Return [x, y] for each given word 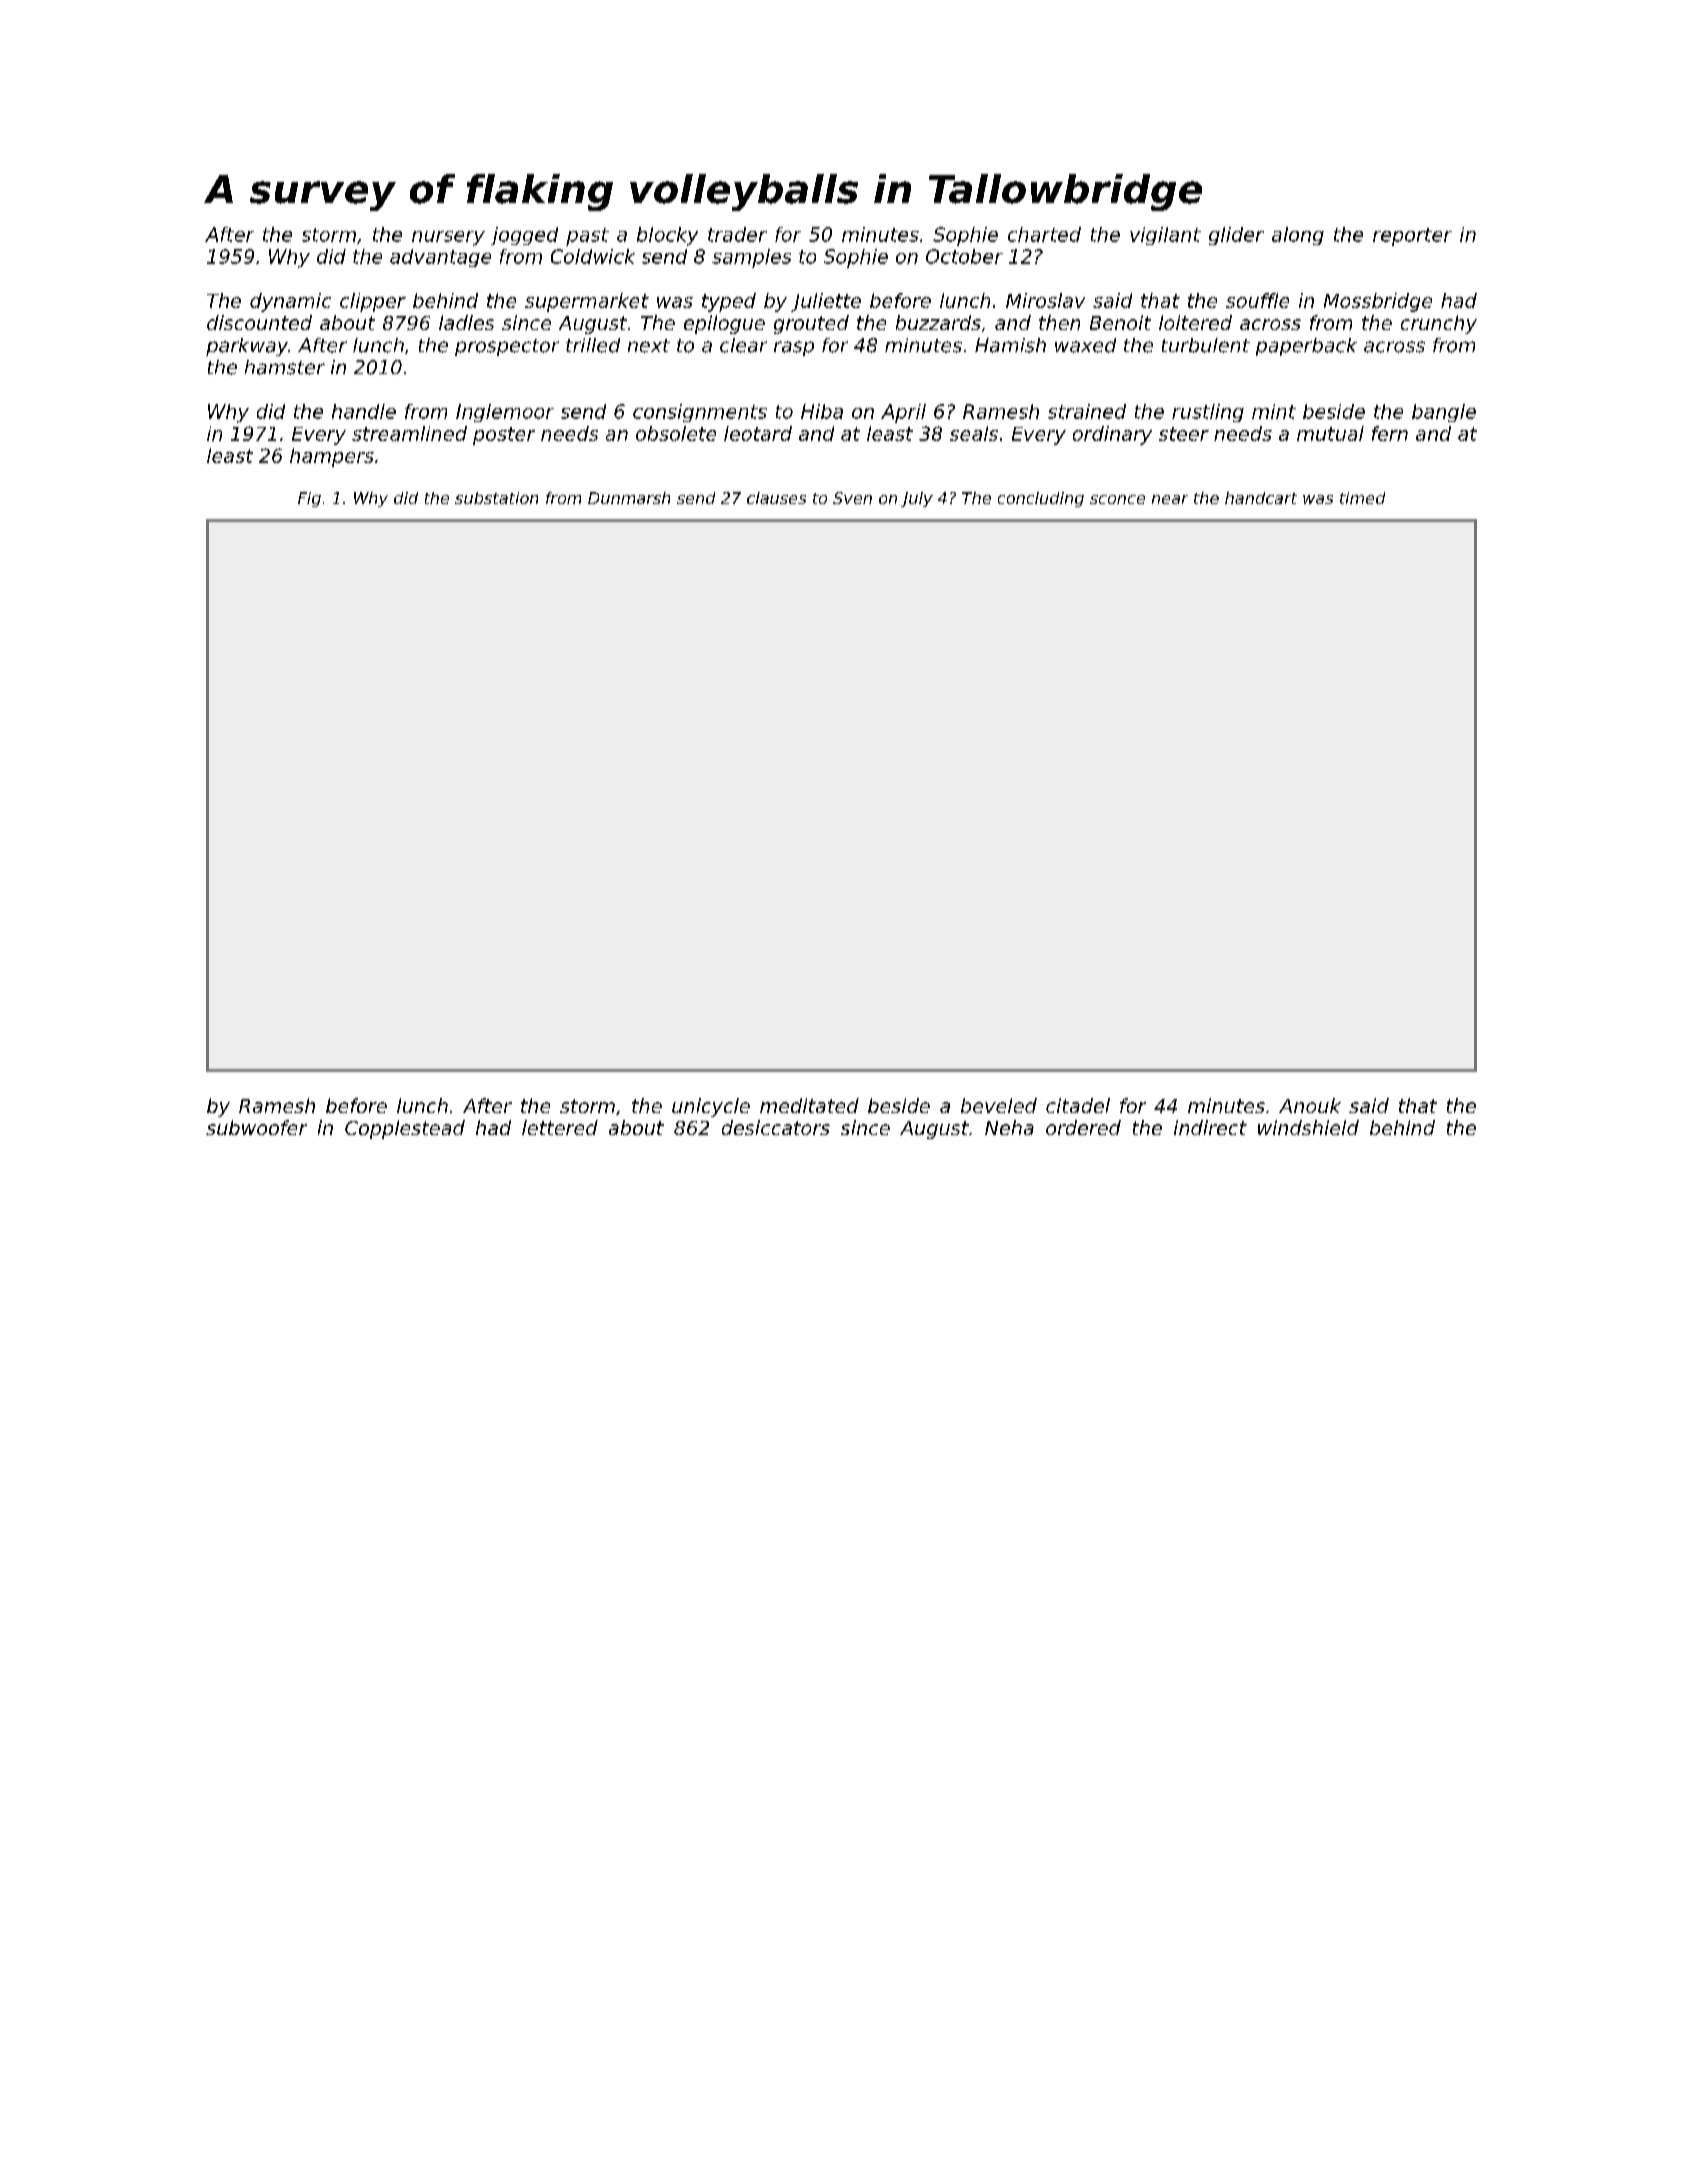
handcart [1261, 498]
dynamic [290, 302]
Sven [852, 498]
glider [1236, 236]
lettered [560, 1127]
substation [496, 498]
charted [1044, 234]
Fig [309, 499]
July [917, 499]
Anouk [1310, 1105]
